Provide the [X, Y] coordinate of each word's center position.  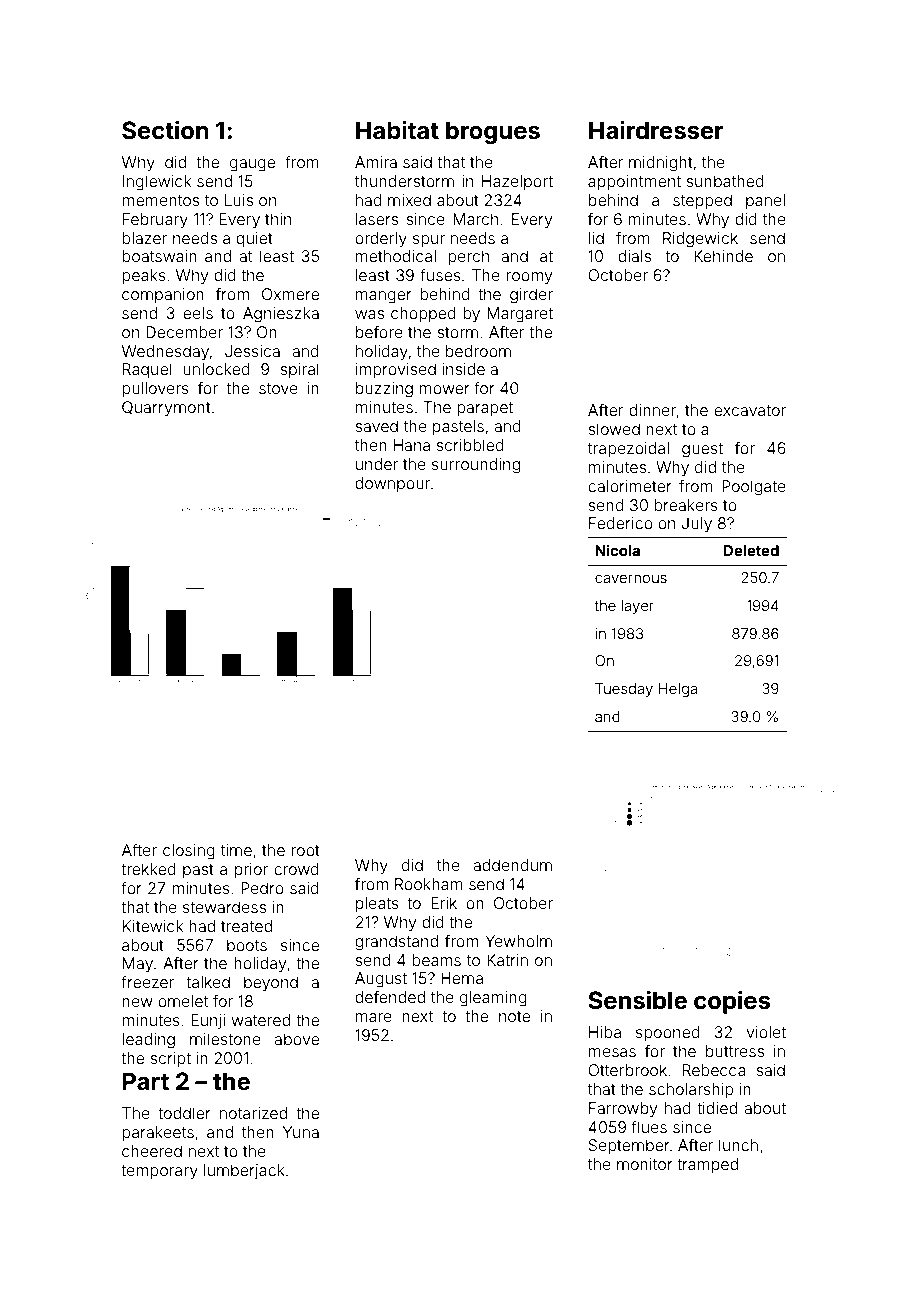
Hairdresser [656, 130]
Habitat [397, 130]
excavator [750, 410]
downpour [392, 484]
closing [189, 852]
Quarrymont [166, 409]
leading [148, 1041]
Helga [678, 690]
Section [165, 130]
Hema [462, 978]
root [305, 850]
